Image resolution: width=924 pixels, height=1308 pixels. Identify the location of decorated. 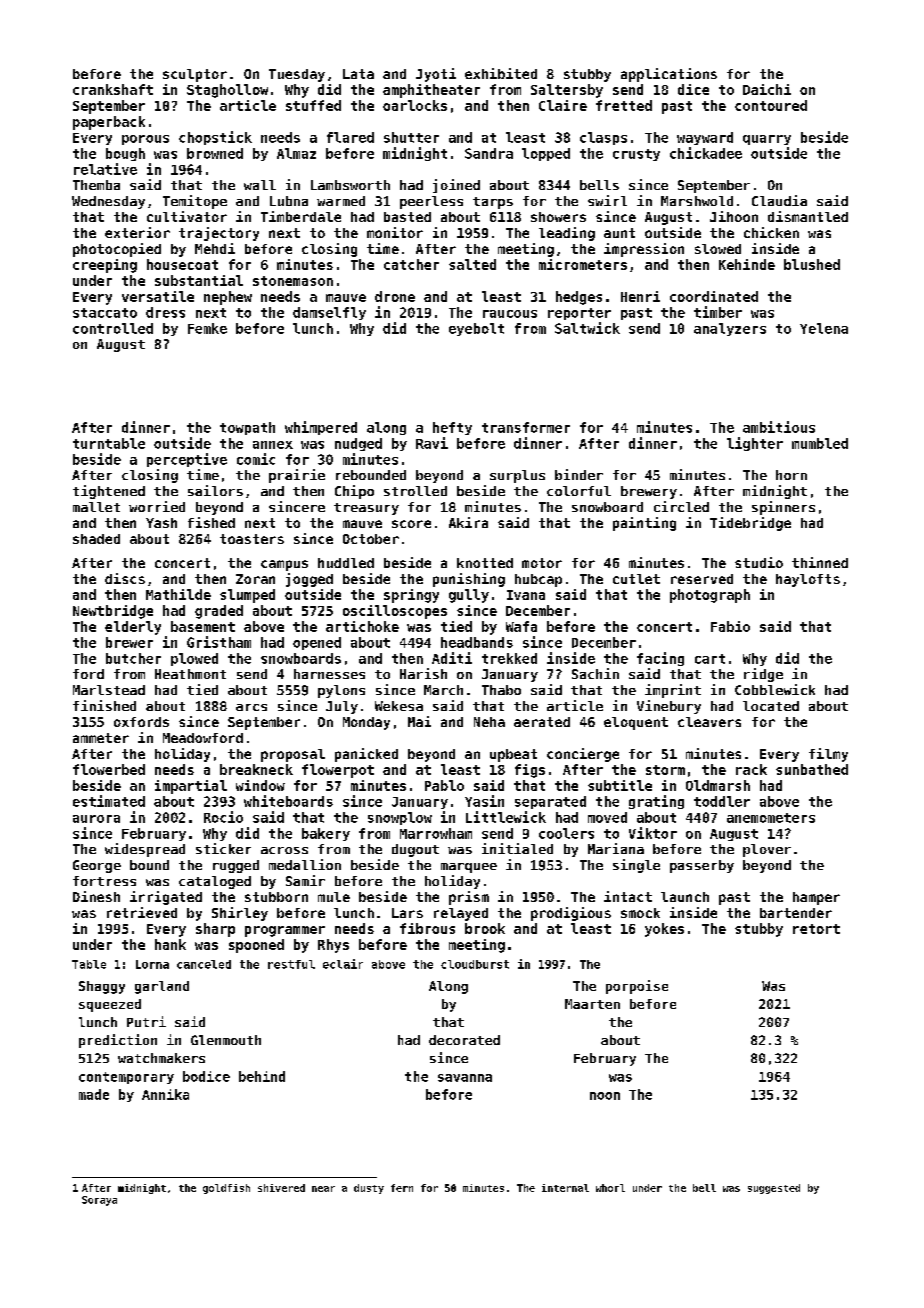
(464, 1040).
